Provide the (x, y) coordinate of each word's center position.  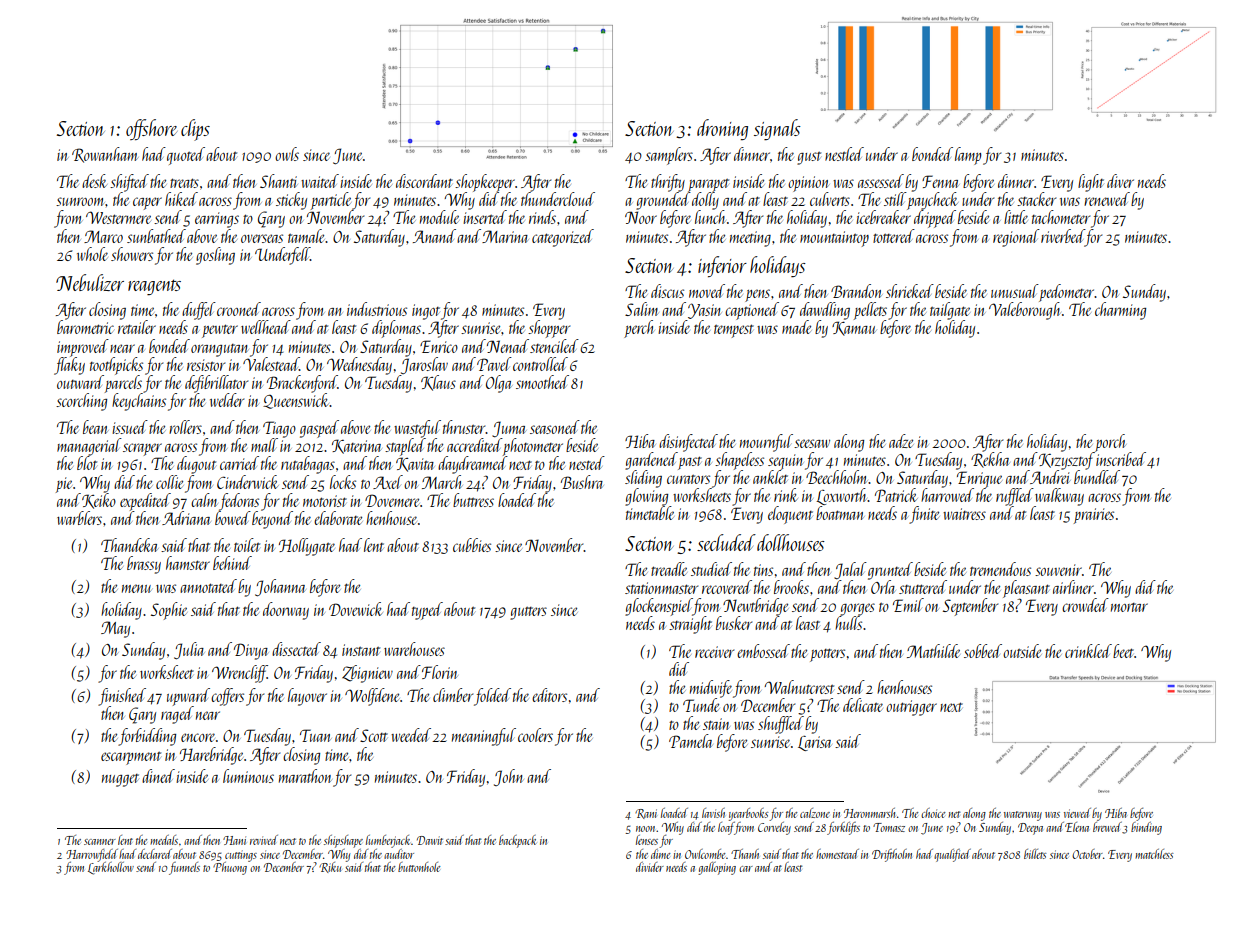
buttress (473, 500)
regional (1016, 238)
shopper (549, 329)
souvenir (1058, 570)
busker (734, 623)
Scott (374, 735)
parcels (123, 384)
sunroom (81, 201)
